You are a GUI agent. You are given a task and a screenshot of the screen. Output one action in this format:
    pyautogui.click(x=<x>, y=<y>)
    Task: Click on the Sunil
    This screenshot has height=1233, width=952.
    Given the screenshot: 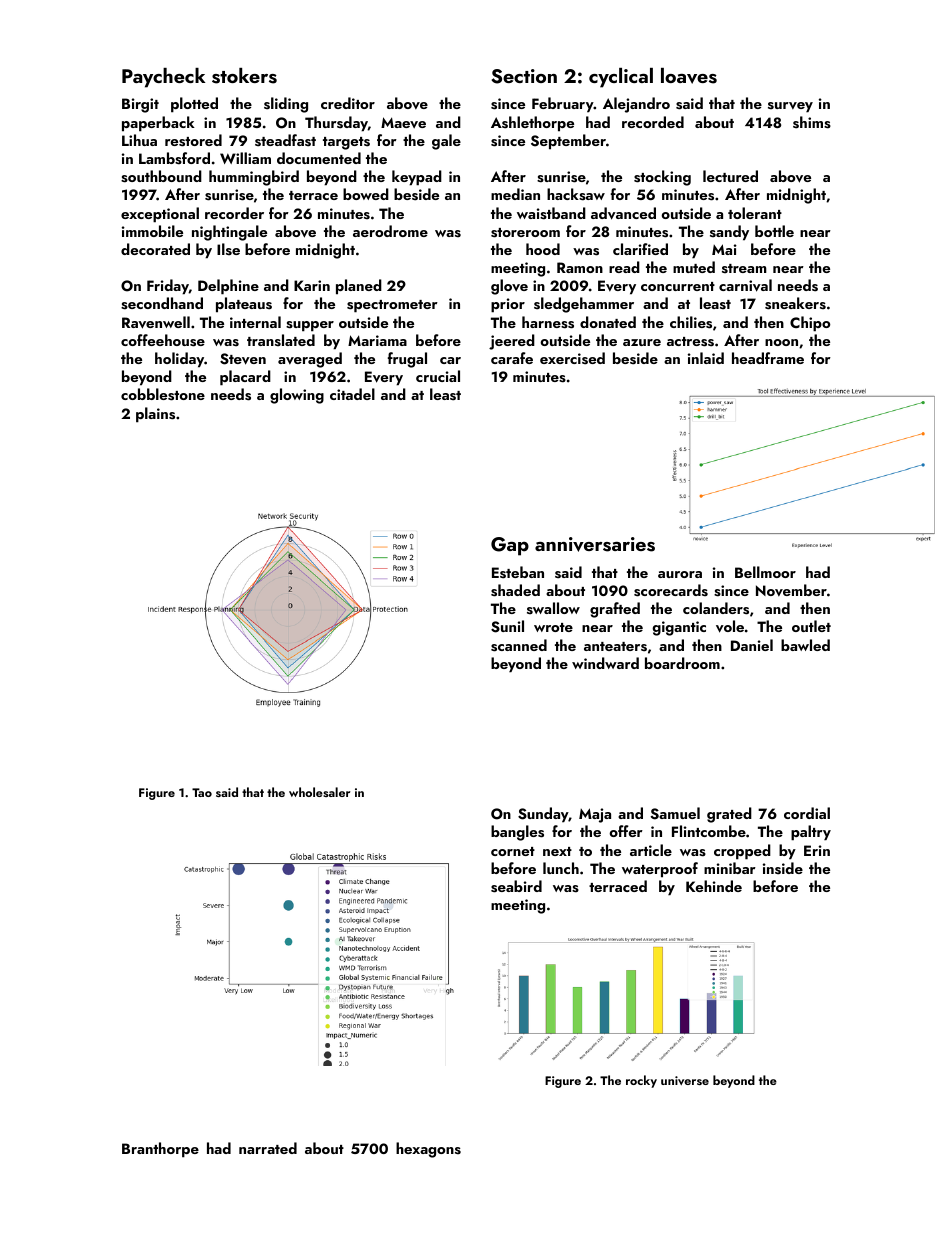 What is the action you would take?
    pyautogui.click(x=507, y=626)
